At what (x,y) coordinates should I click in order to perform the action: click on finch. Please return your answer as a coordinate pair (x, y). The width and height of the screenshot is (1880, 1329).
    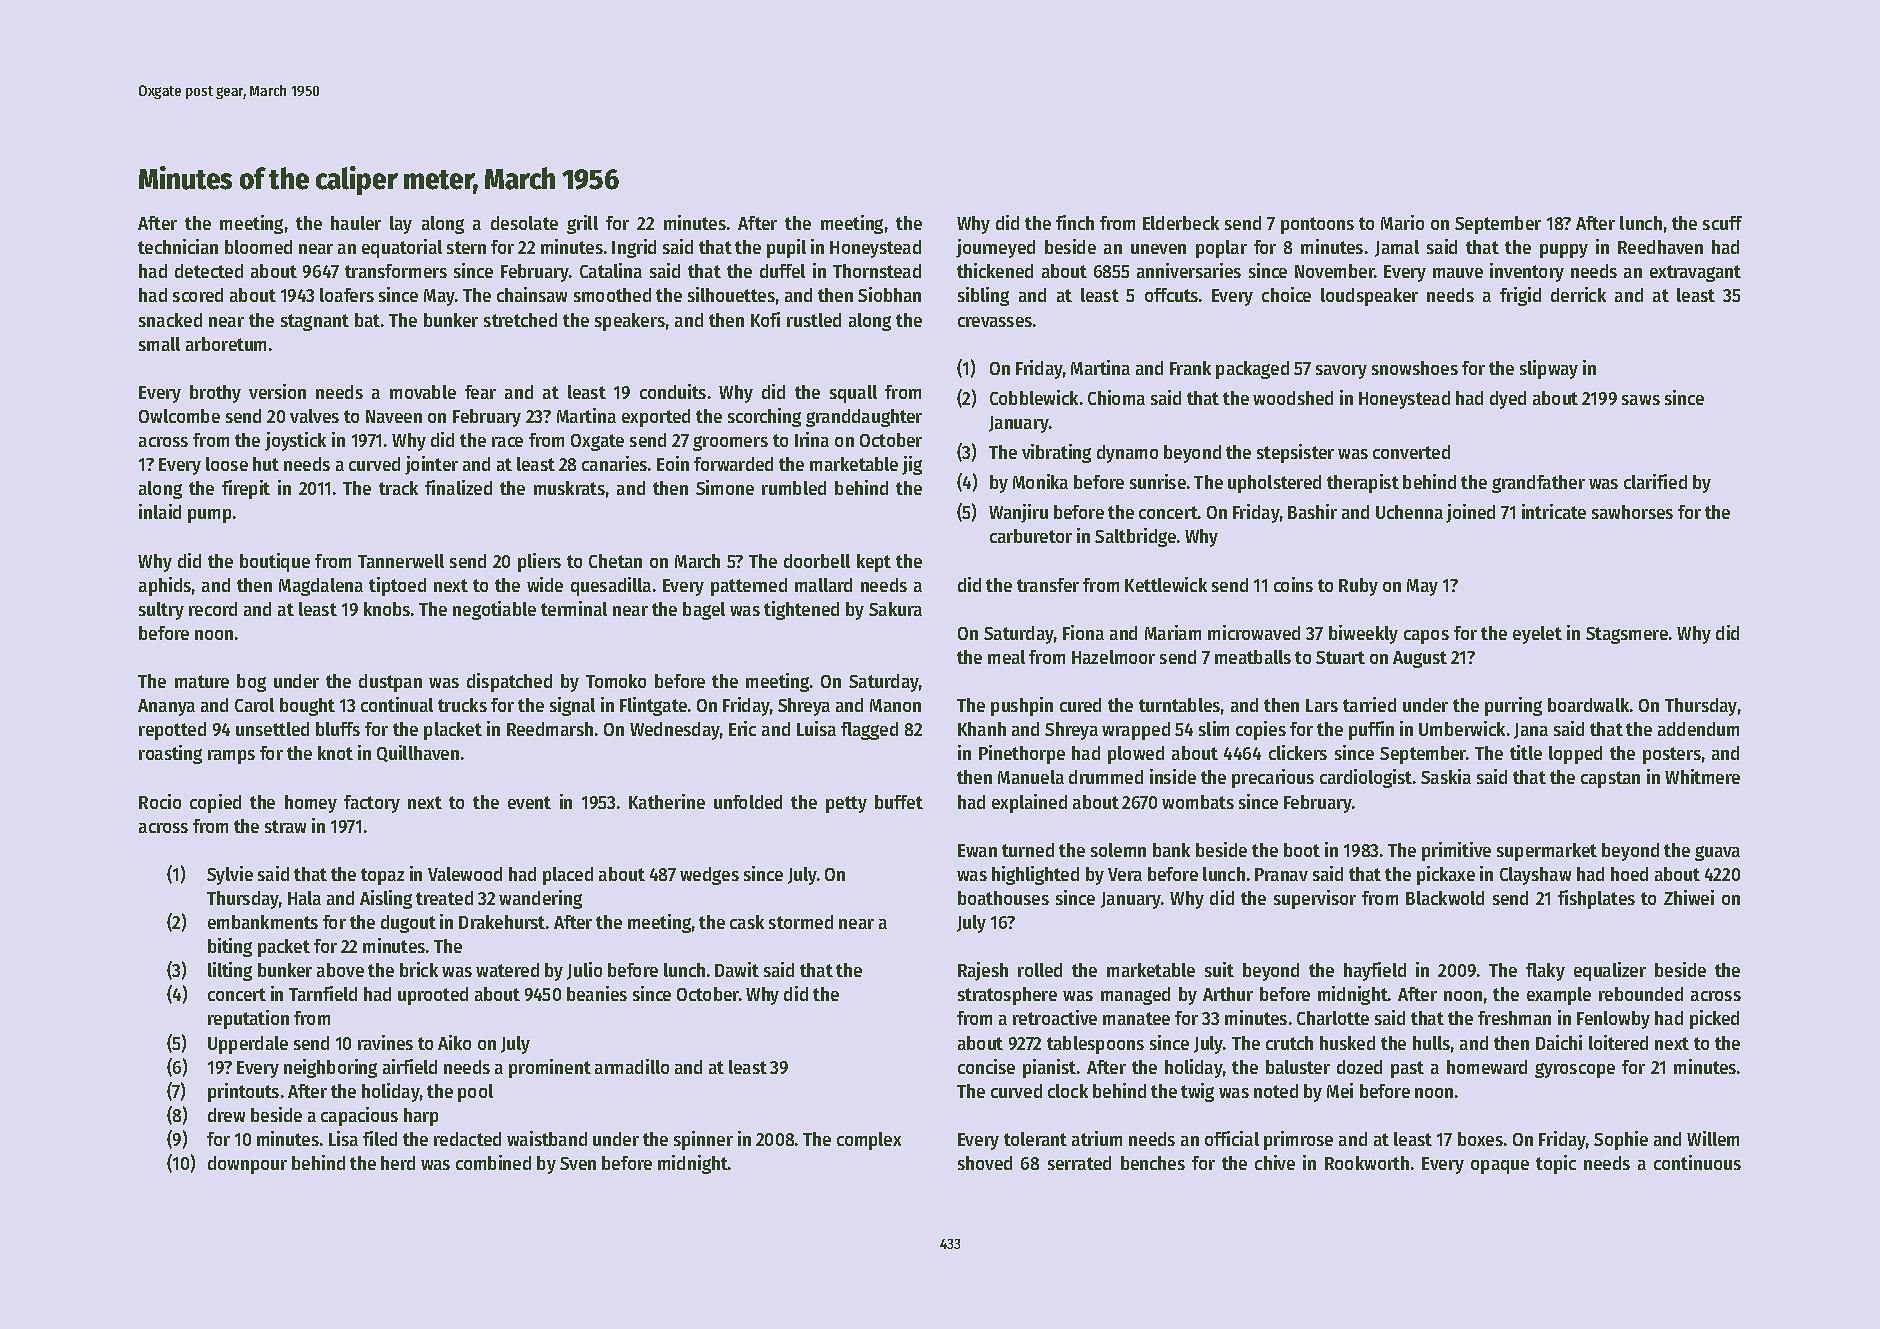
    Looking at the image, I should click on (1075, 222).
